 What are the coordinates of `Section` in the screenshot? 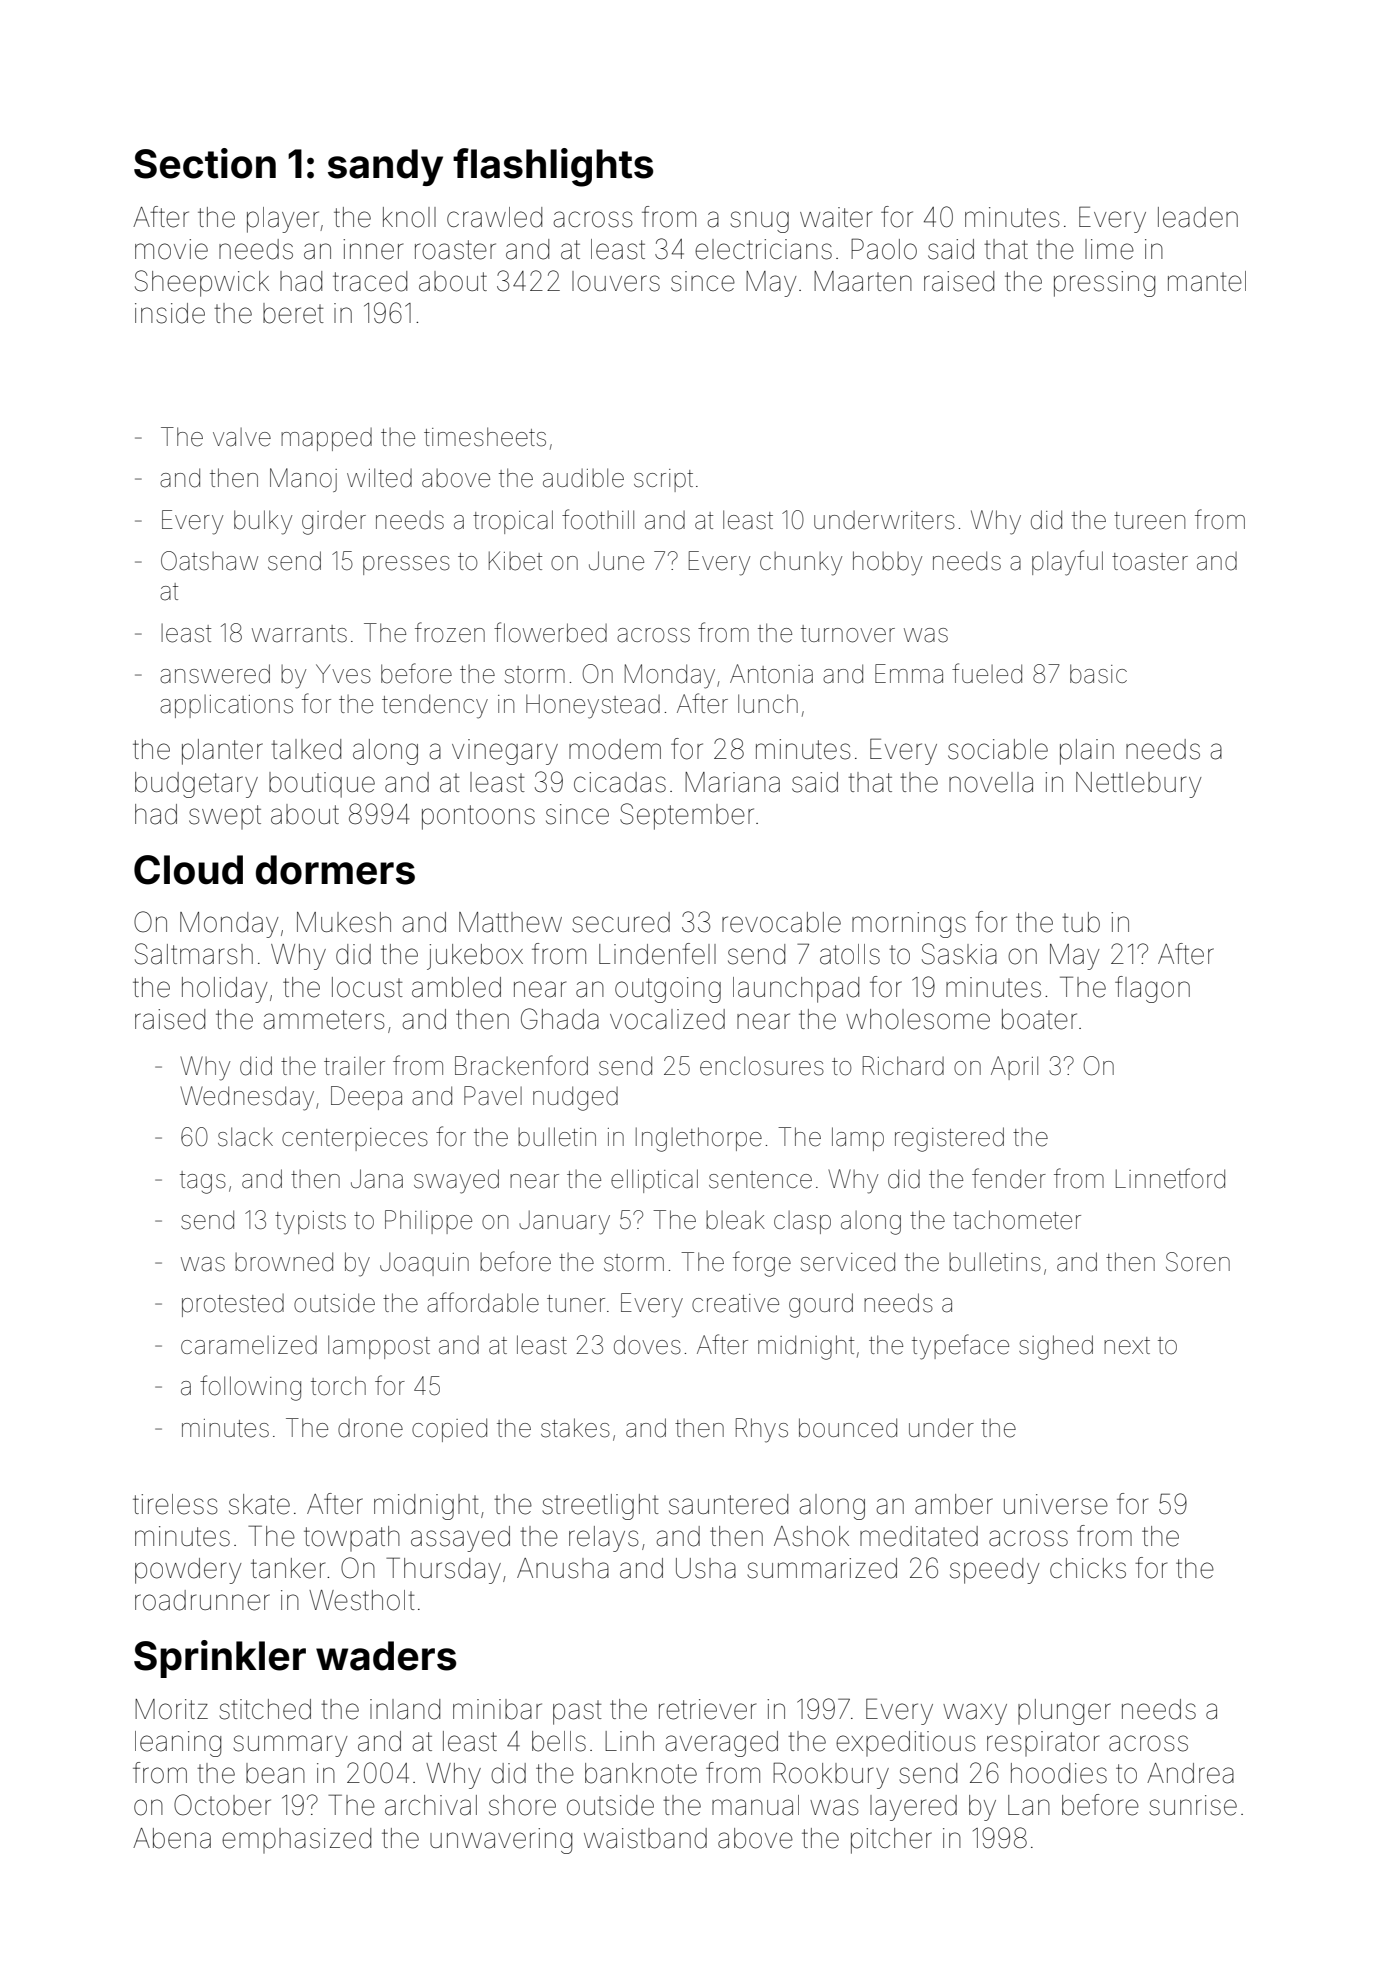 It's located at (205, 163).
